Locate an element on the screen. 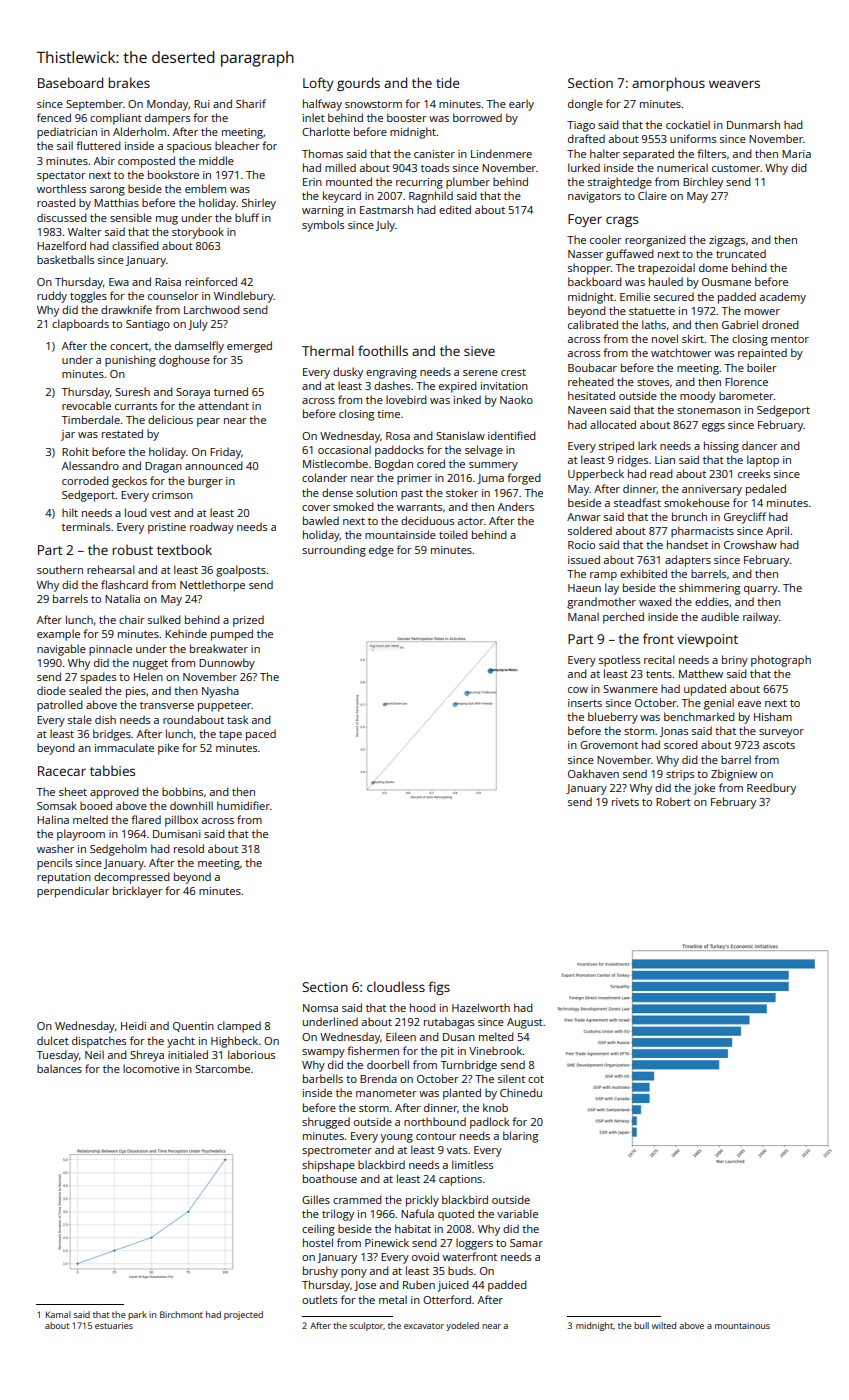 The height and width of the screenshot is (1400, 849). yacht is located at coordinates (181, 1042).
